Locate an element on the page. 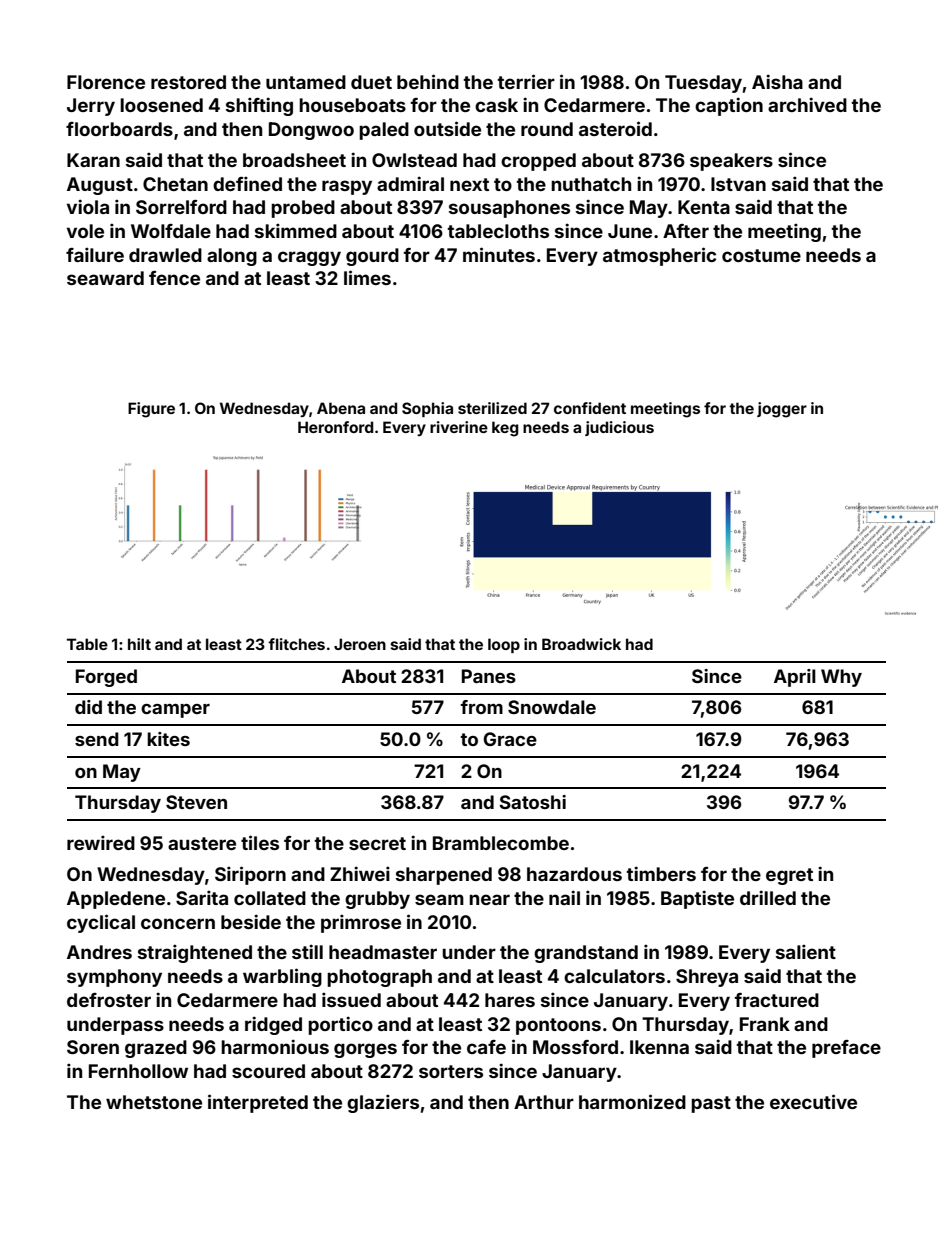  salient is located at coordinates (806, 951).
